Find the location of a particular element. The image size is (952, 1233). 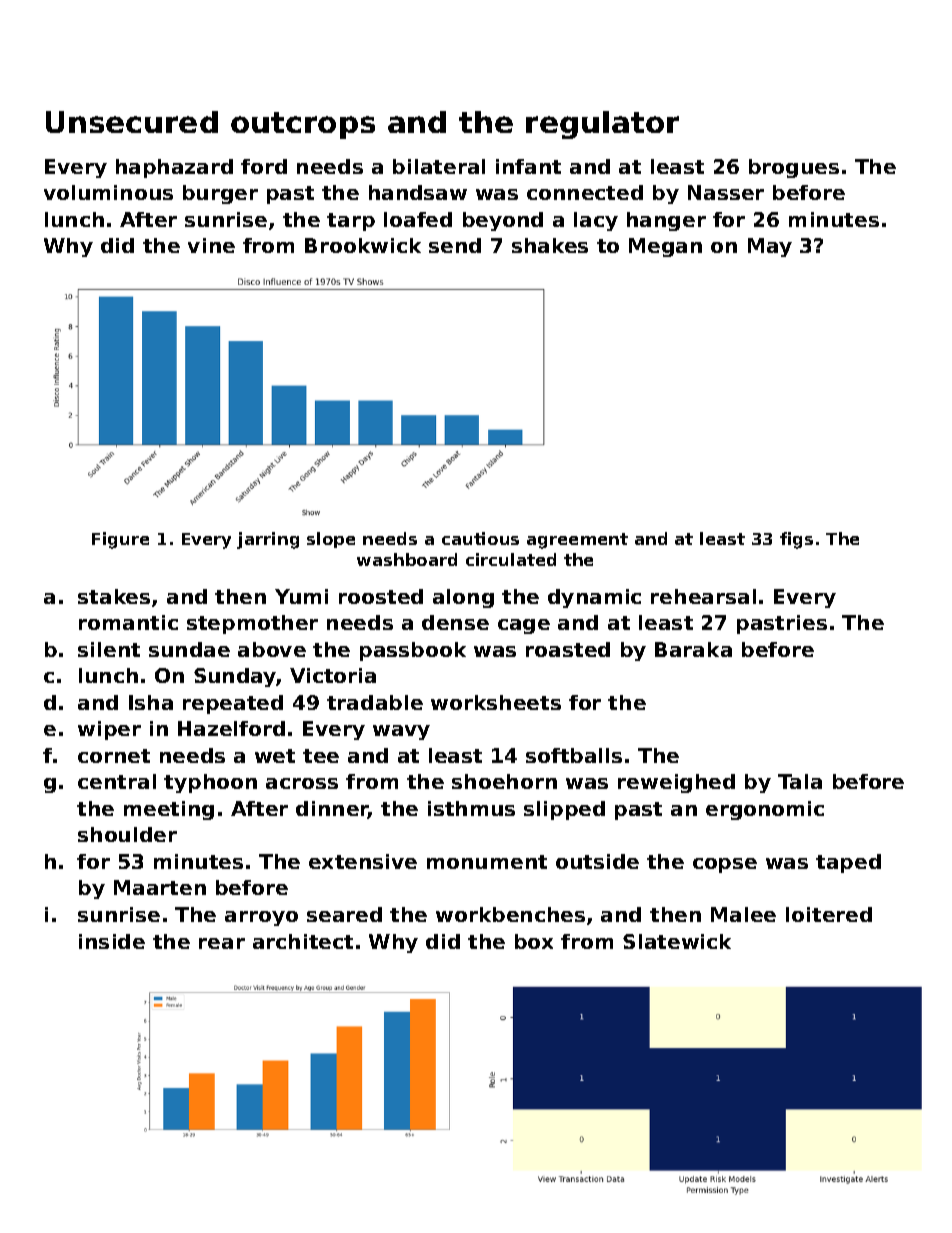

infant is located at coordinates (528, 166).
